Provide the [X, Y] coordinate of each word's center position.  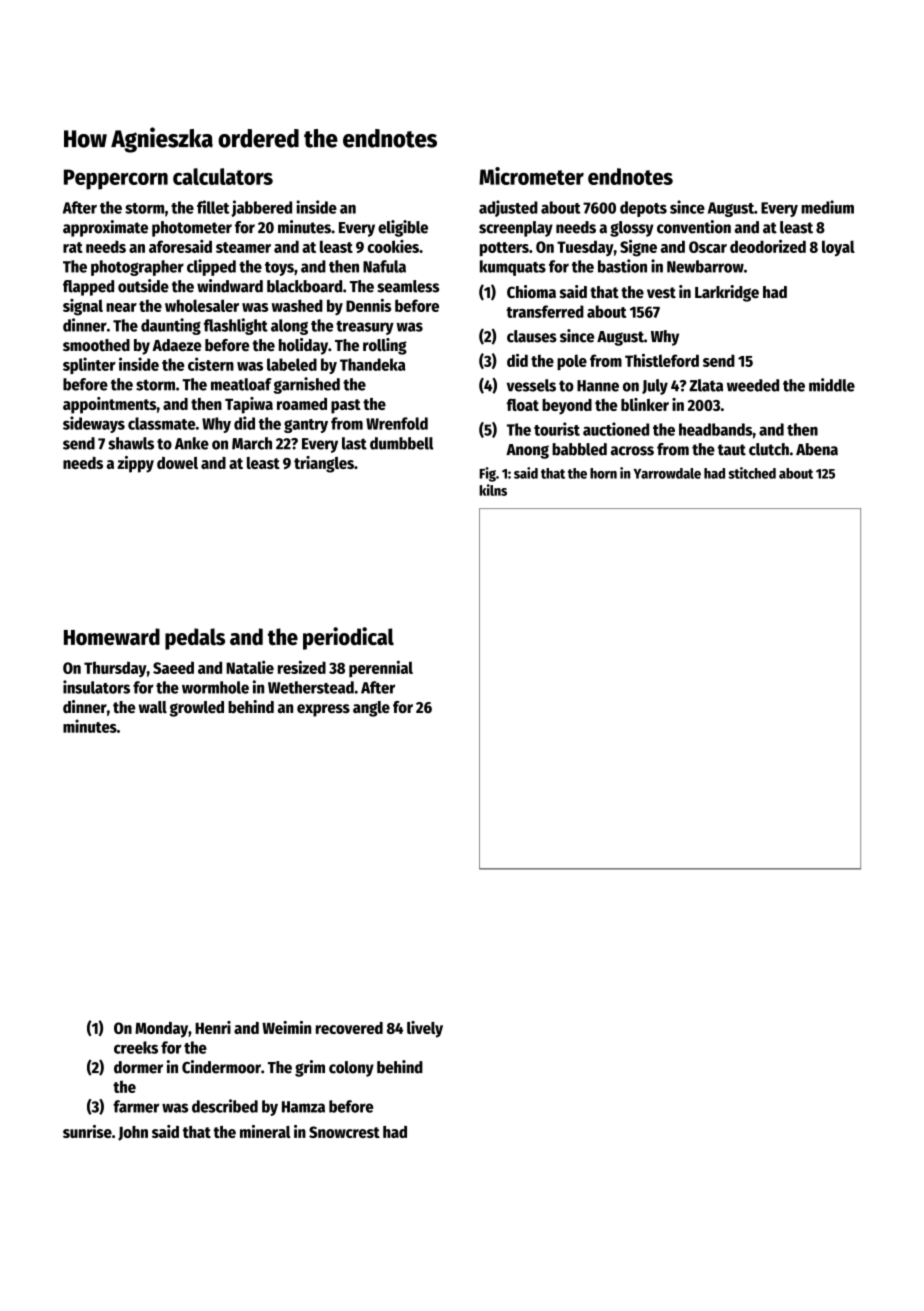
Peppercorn [116, 179]
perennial [381, 668]
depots [643, 209]
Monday [161, 1030]
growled [197, 709]
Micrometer [531, 176]
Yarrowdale [667, 473]
